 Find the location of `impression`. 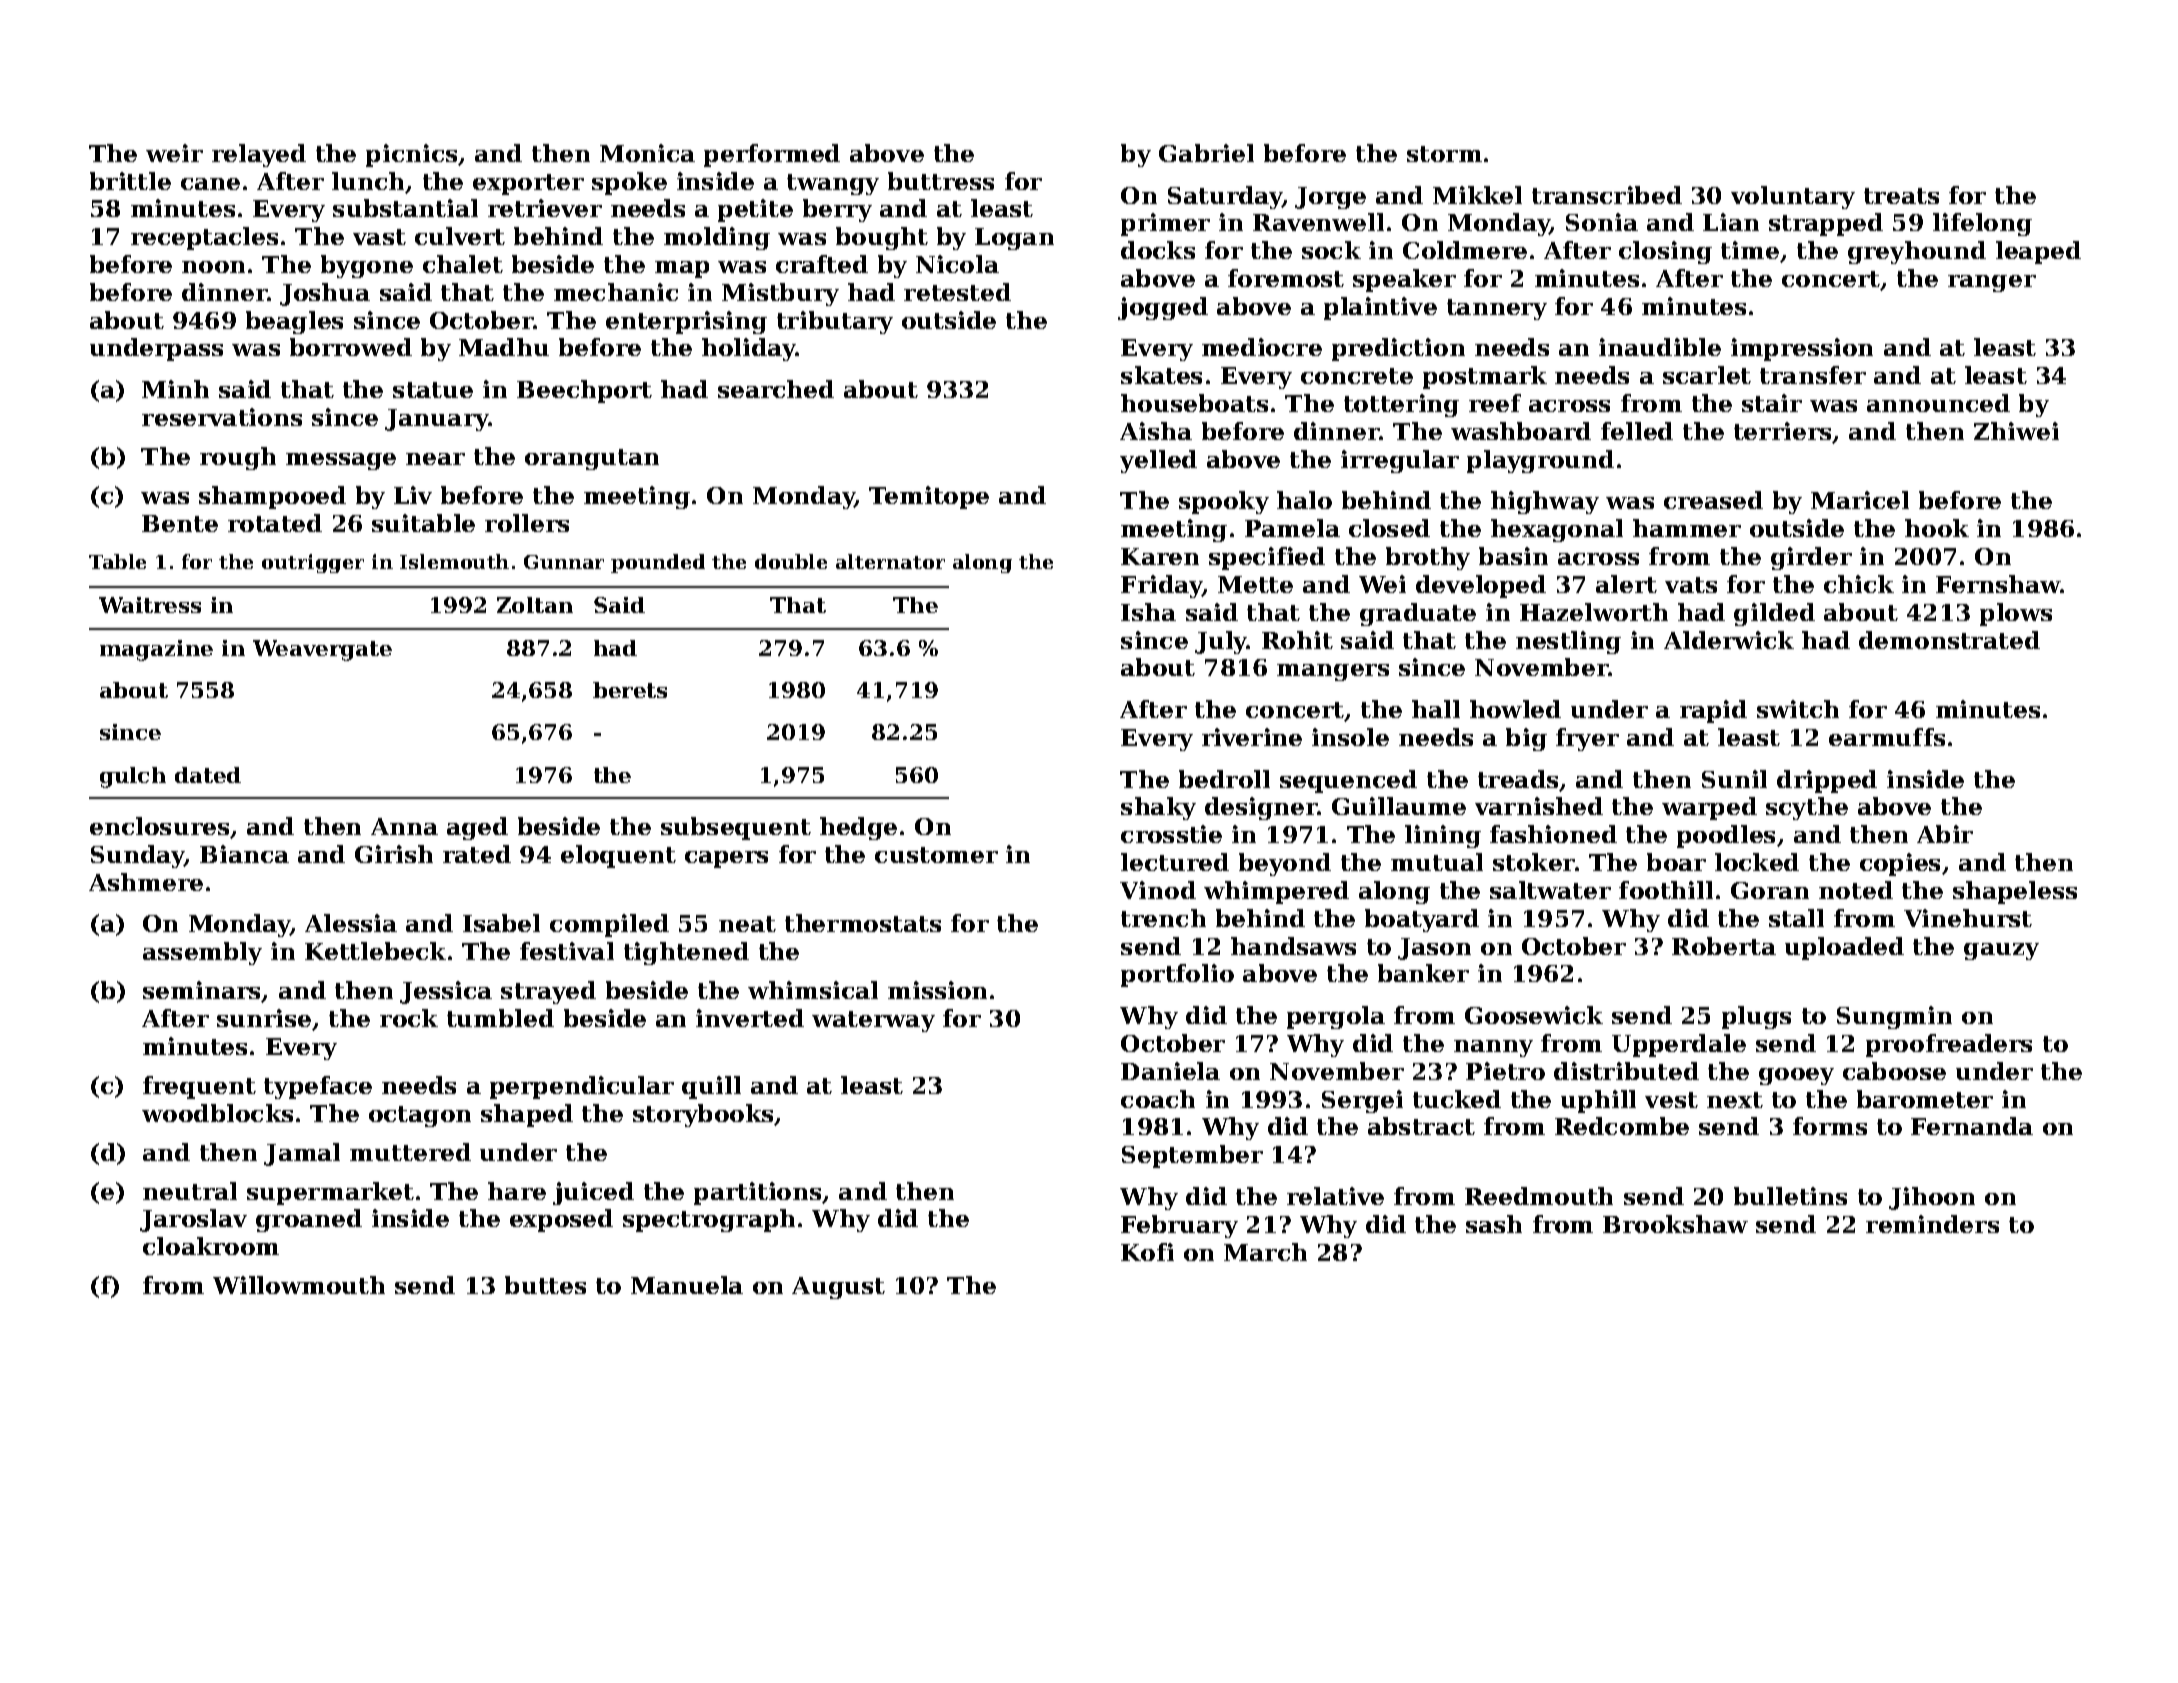

impression is located at coordinates (1802, 349).
